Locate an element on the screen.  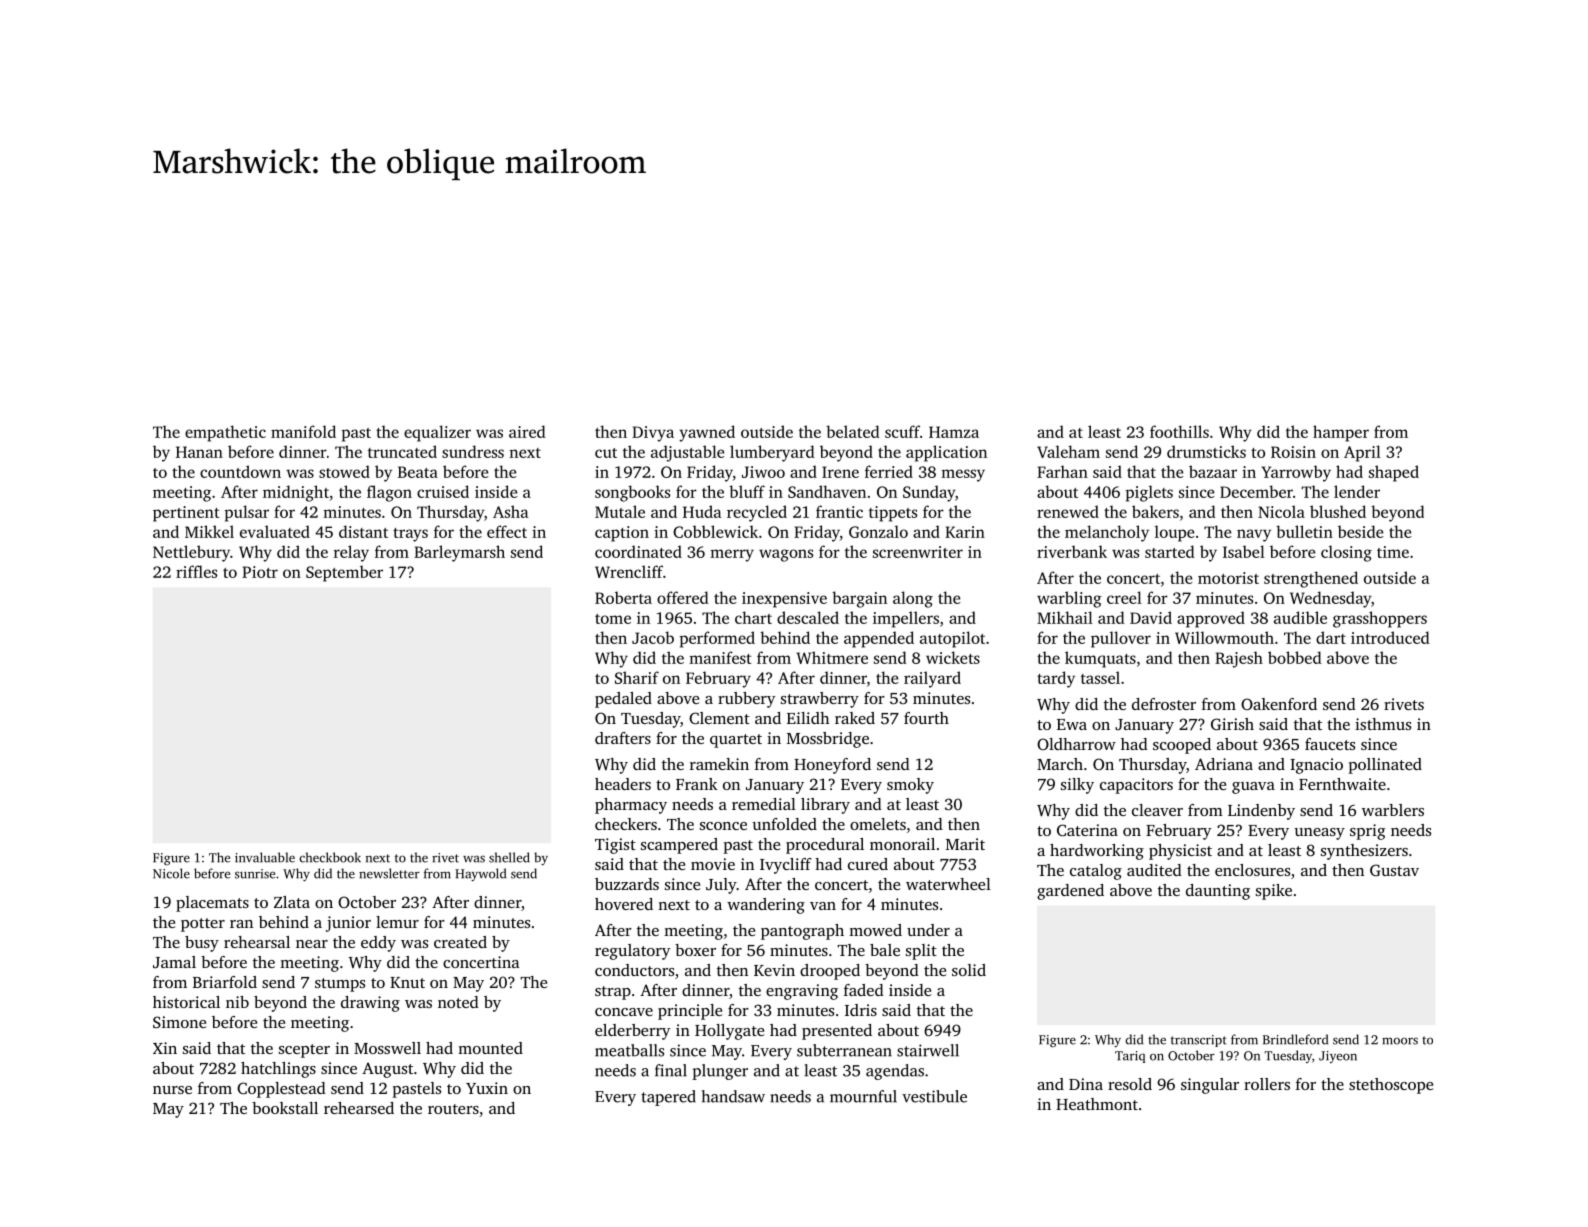
junior is located at coordinates (348, 924).
